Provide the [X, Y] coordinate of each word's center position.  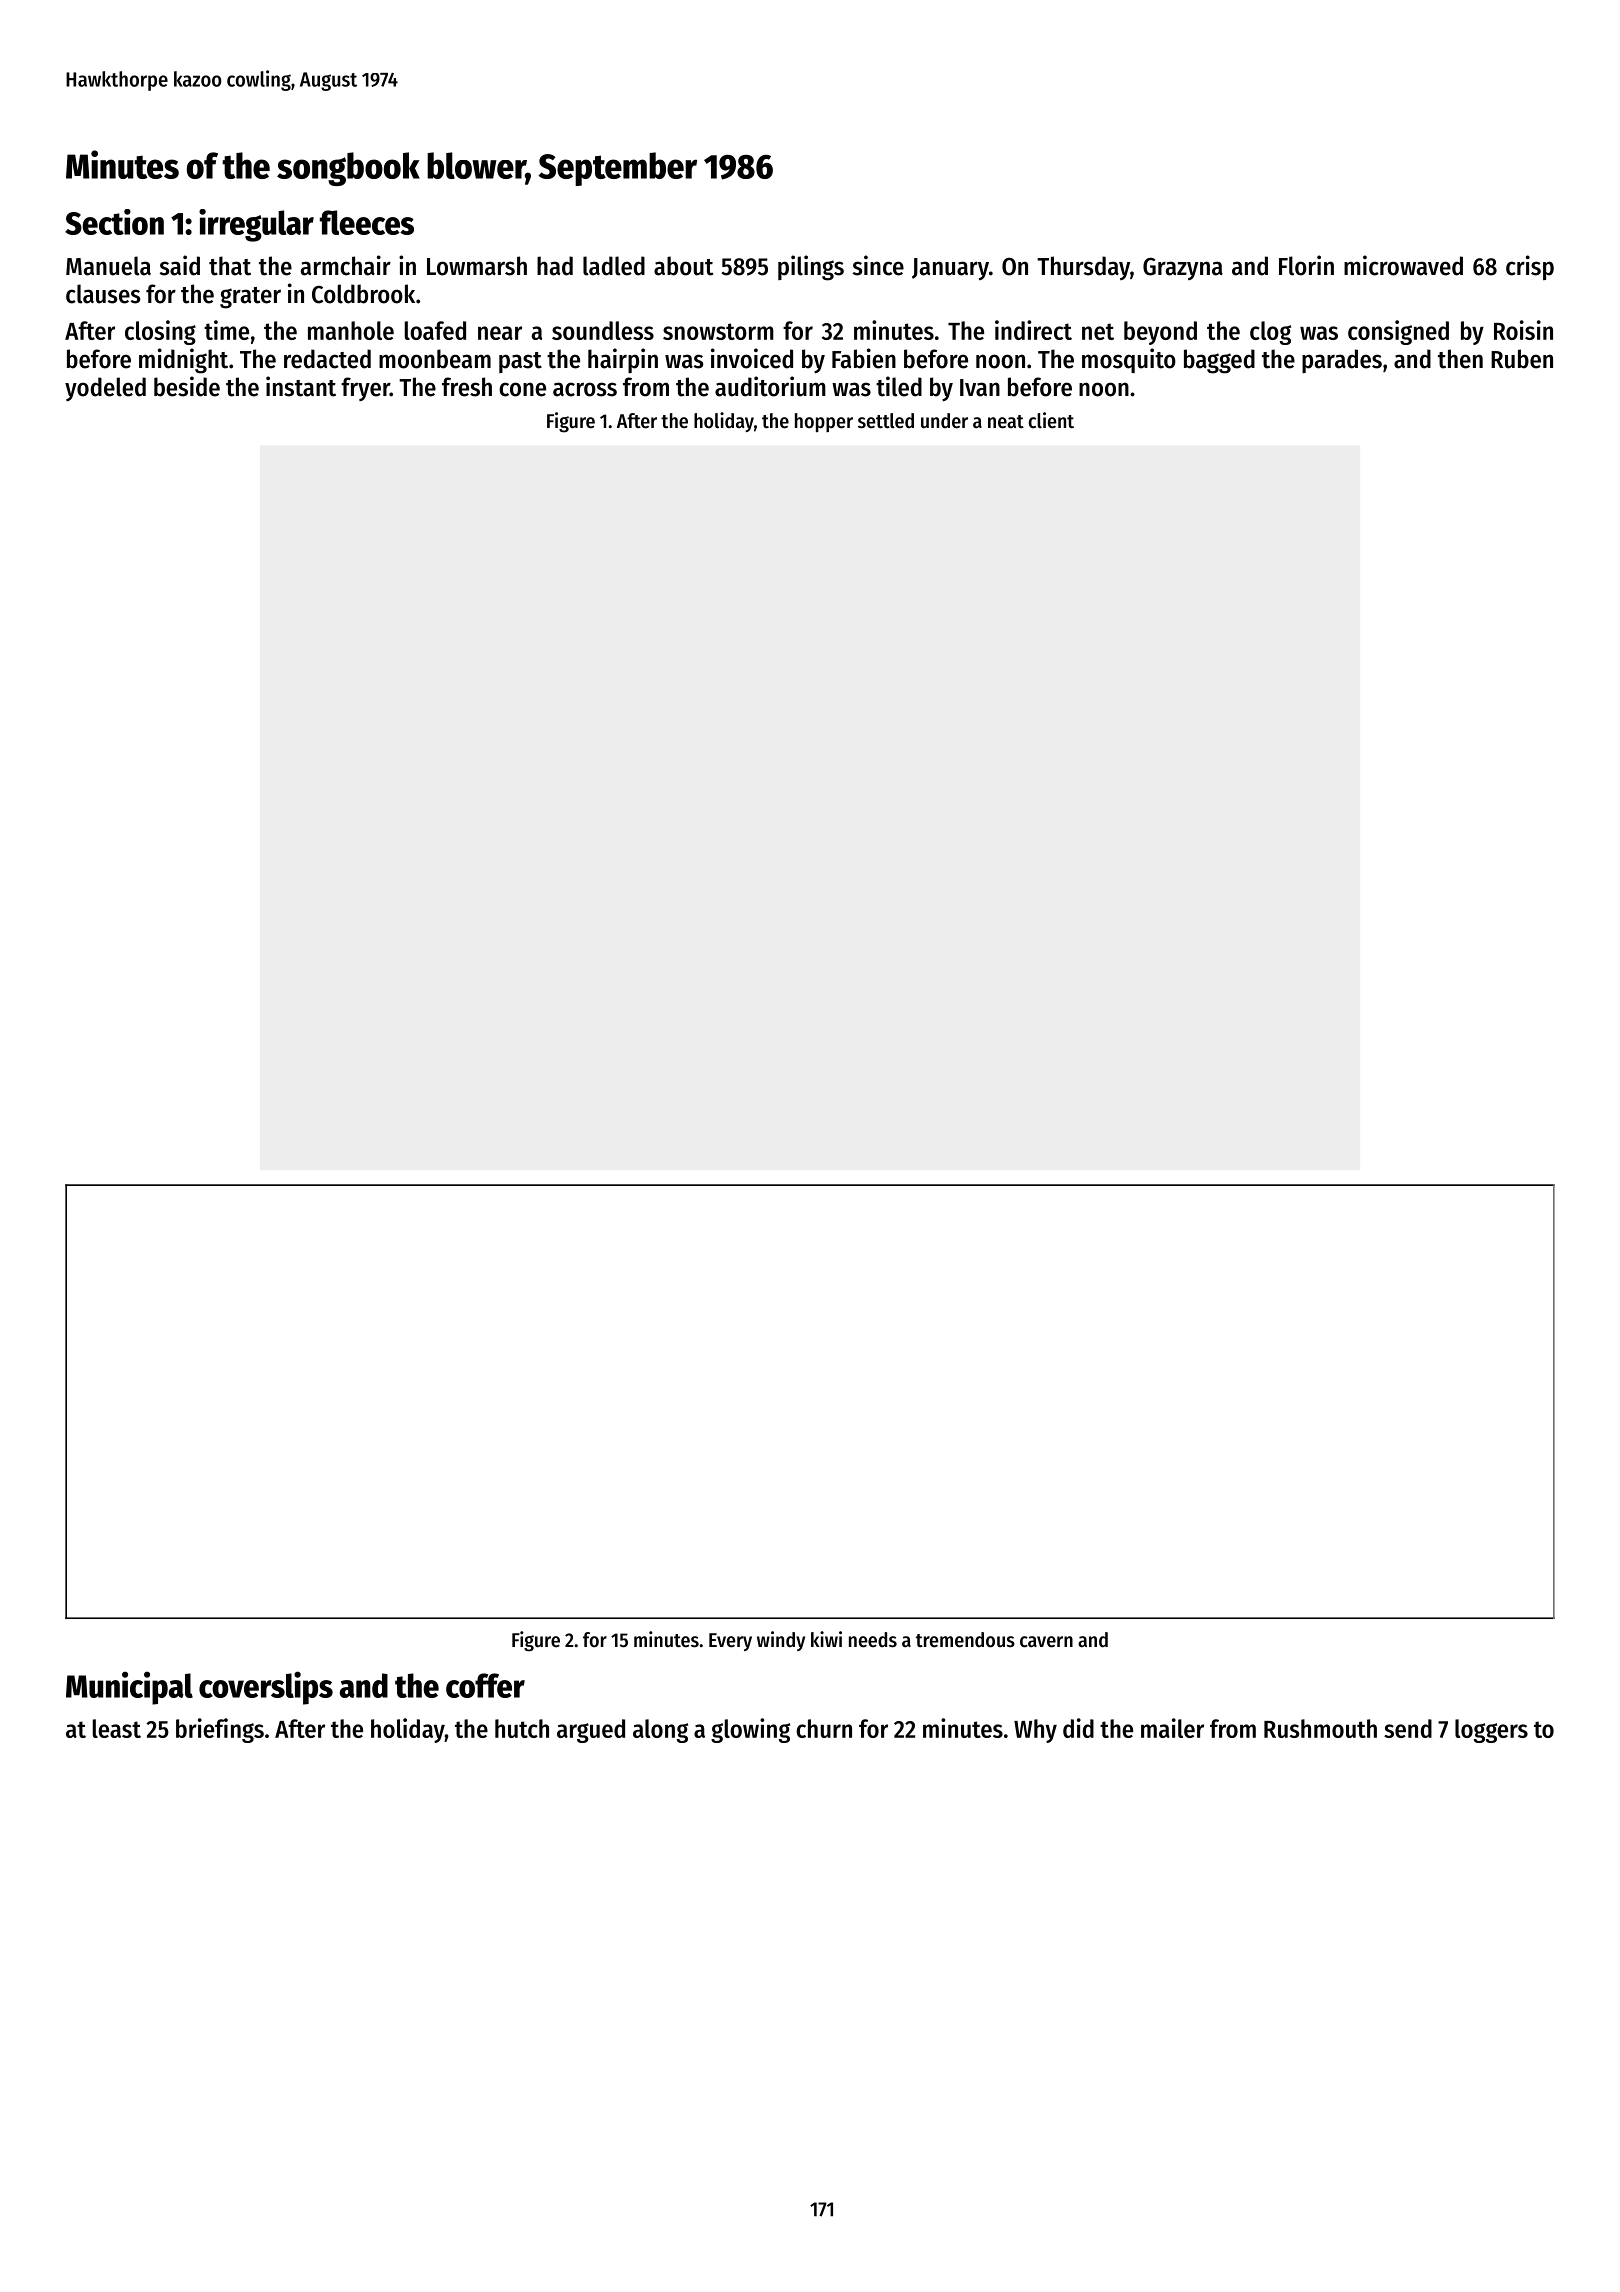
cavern [1046, 1642]
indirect [1033, 330]
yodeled [105, 389]
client [1051, 420]
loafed [435, 330]
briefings [220, 1730]
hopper [824, 422]
